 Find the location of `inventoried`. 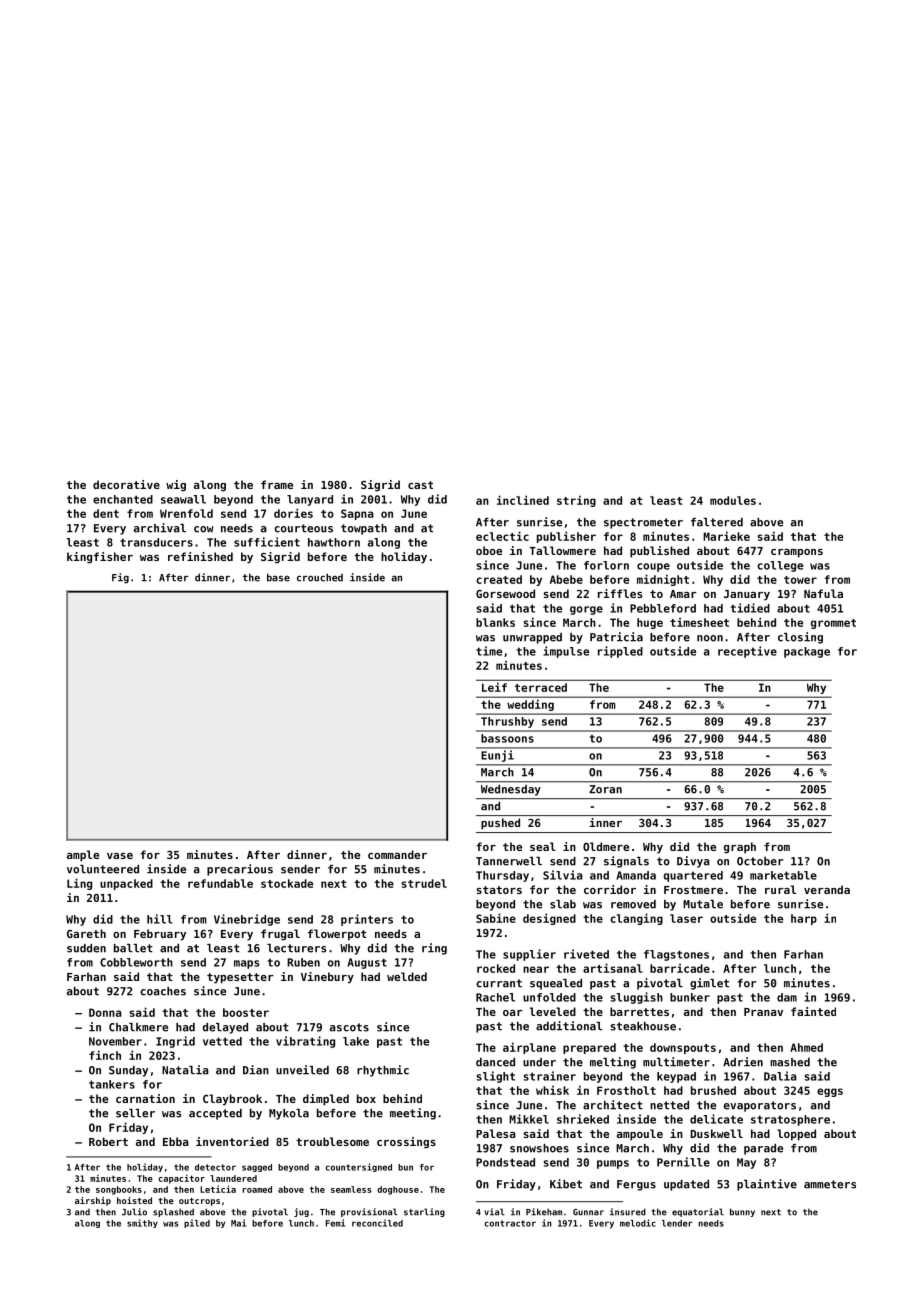

inventoried is located at coordinates (232, 1141).
